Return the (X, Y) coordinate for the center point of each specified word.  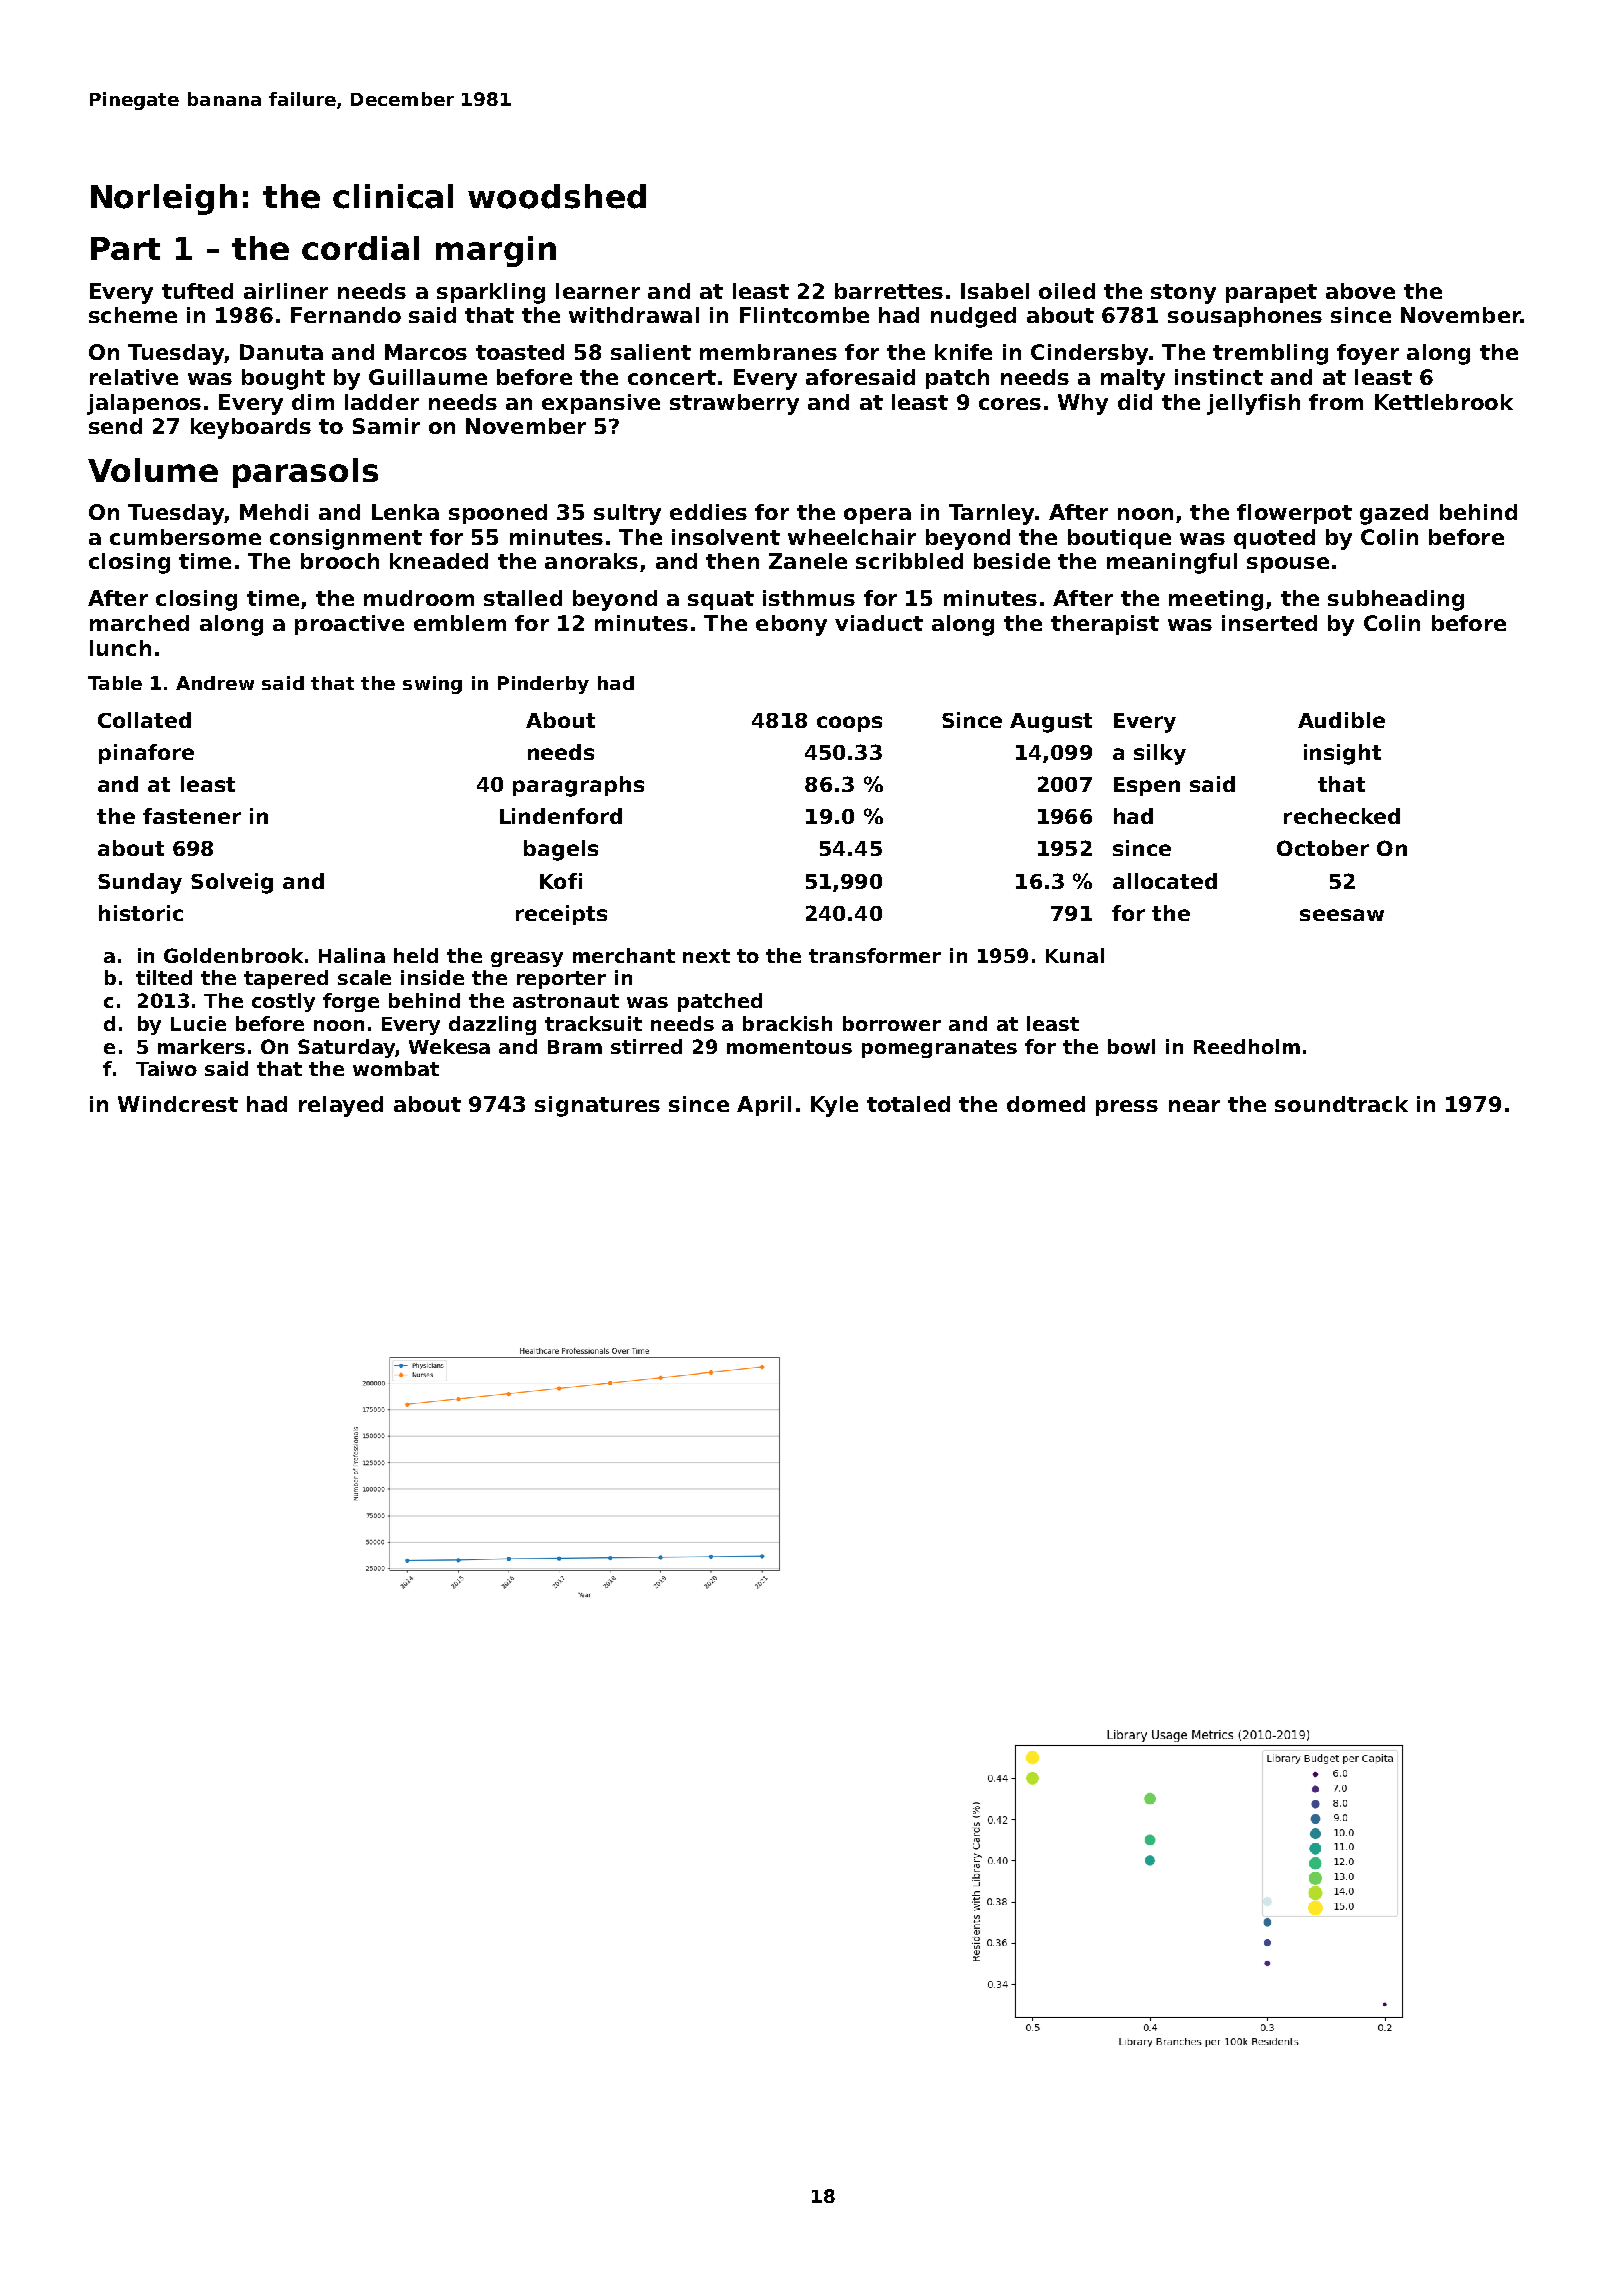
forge (351, 1002)
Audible (1341, 720)
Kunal (1075, 955)
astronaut (566, 1001)
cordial (360, 248)
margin (496, 251)
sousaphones (1245, 317)
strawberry (734, 404)
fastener (192, 816)
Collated (144, 720)
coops (849, 724)
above (1360, 291)
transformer (875, 955)
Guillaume (428, 377)
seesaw (1342, 915)
